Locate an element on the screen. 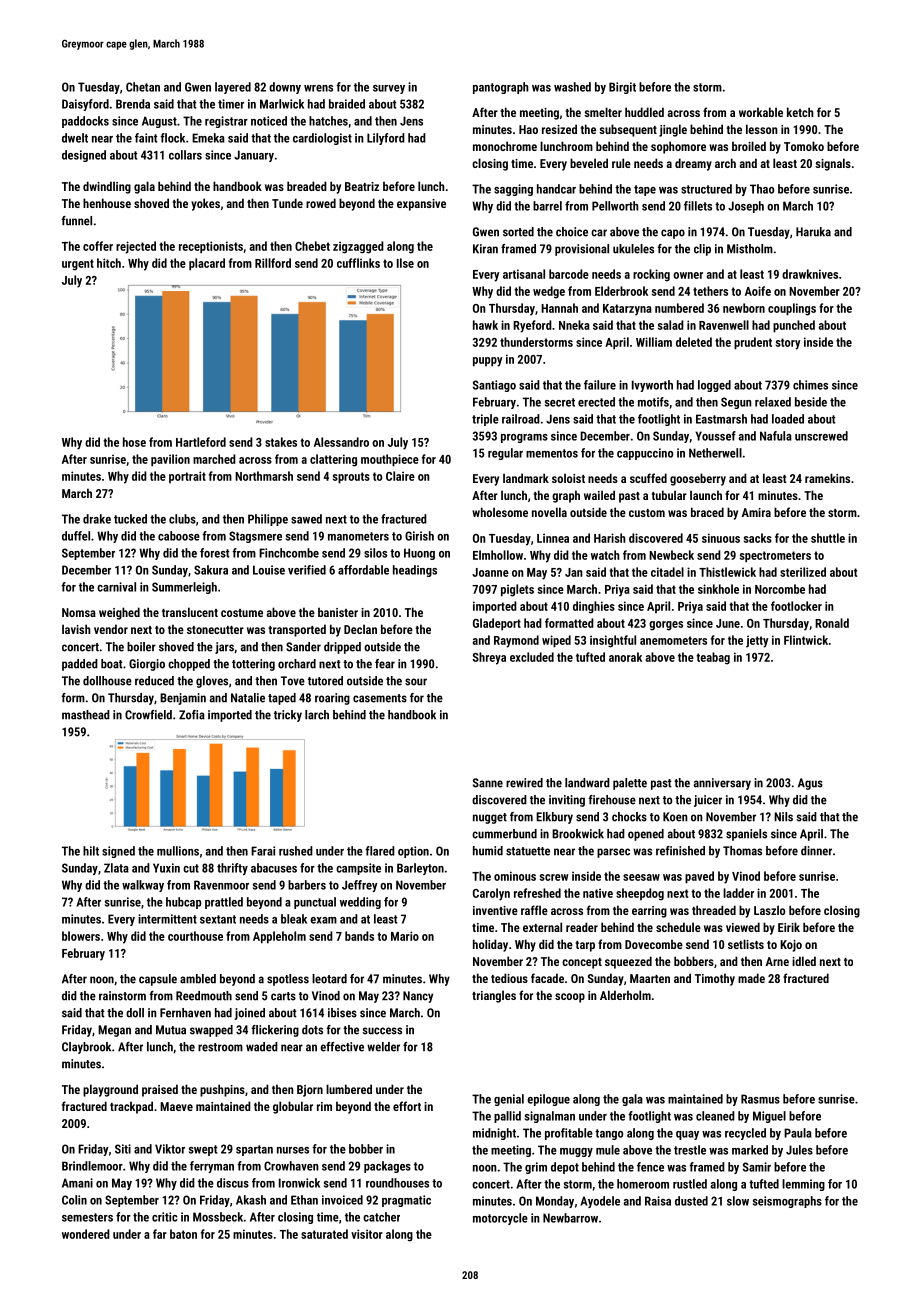 Image resolution: width=924 pixels, height=1308 pixels. relaxed is located at coordinates (773, 402).
